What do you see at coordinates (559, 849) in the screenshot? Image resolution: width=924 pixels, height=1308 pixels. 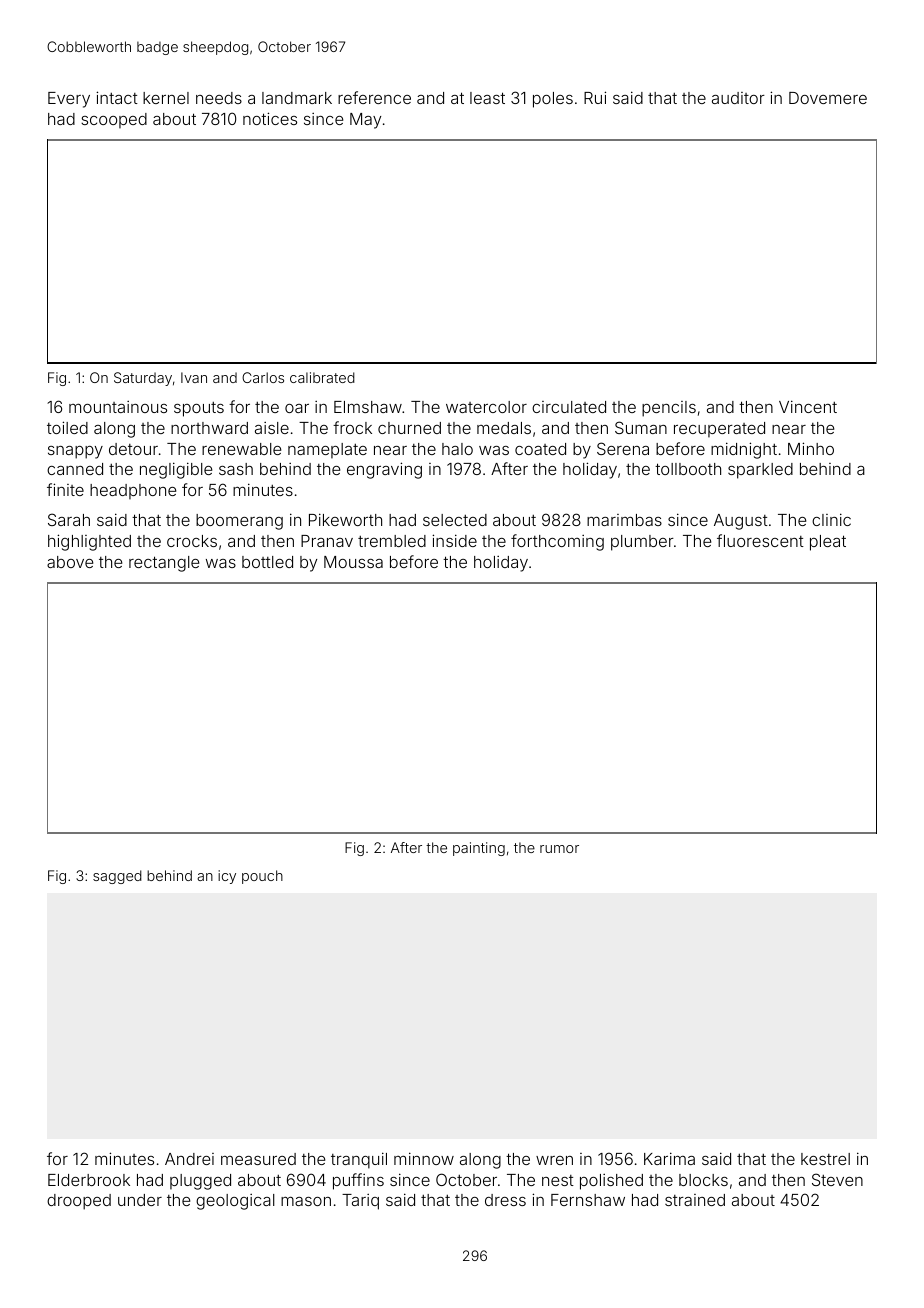 I see `rumor` at bounding box center [559, 849].
